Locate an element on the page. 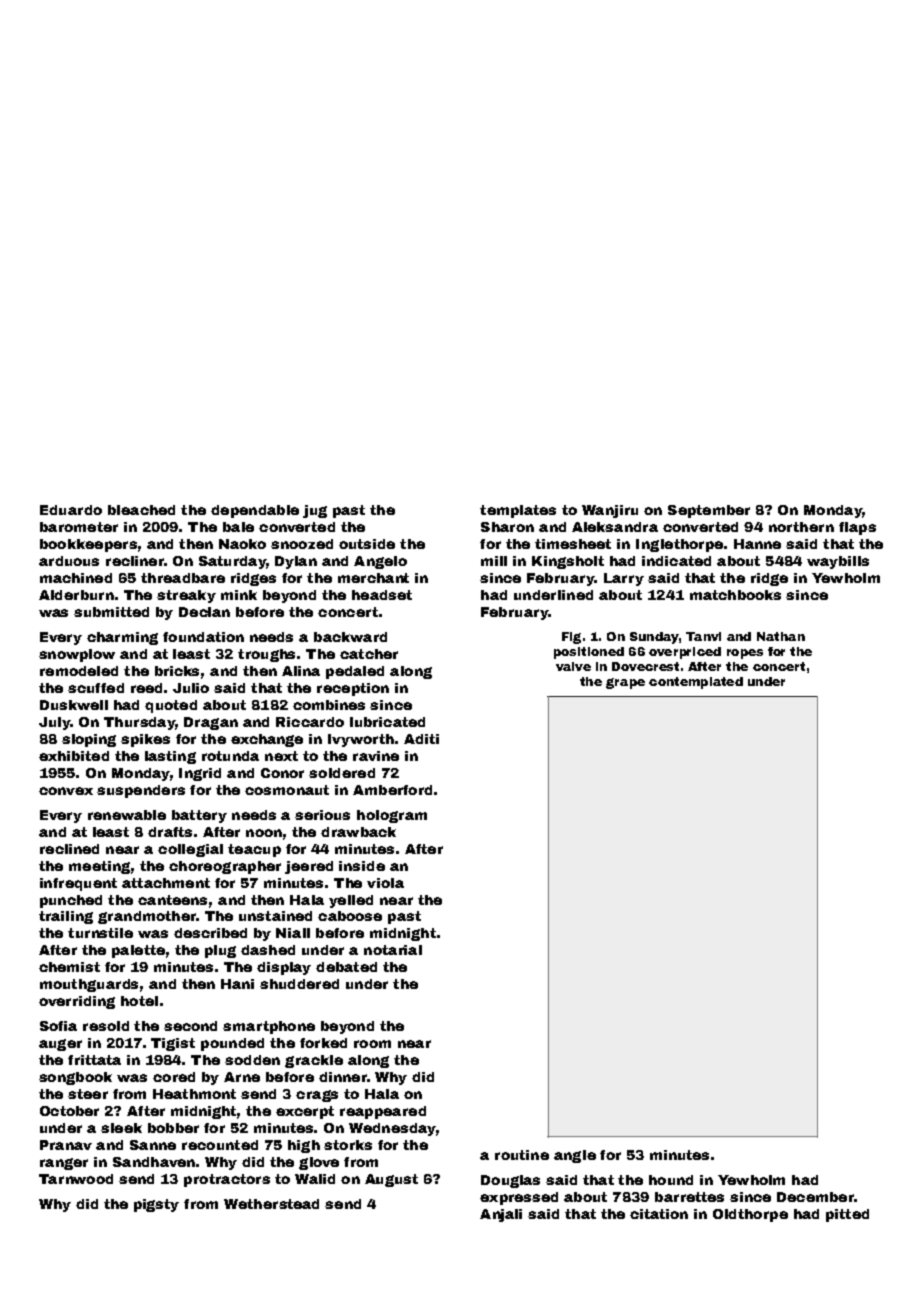 The image size is (924, 1308). ropes is located at coordinates (745, 654).
